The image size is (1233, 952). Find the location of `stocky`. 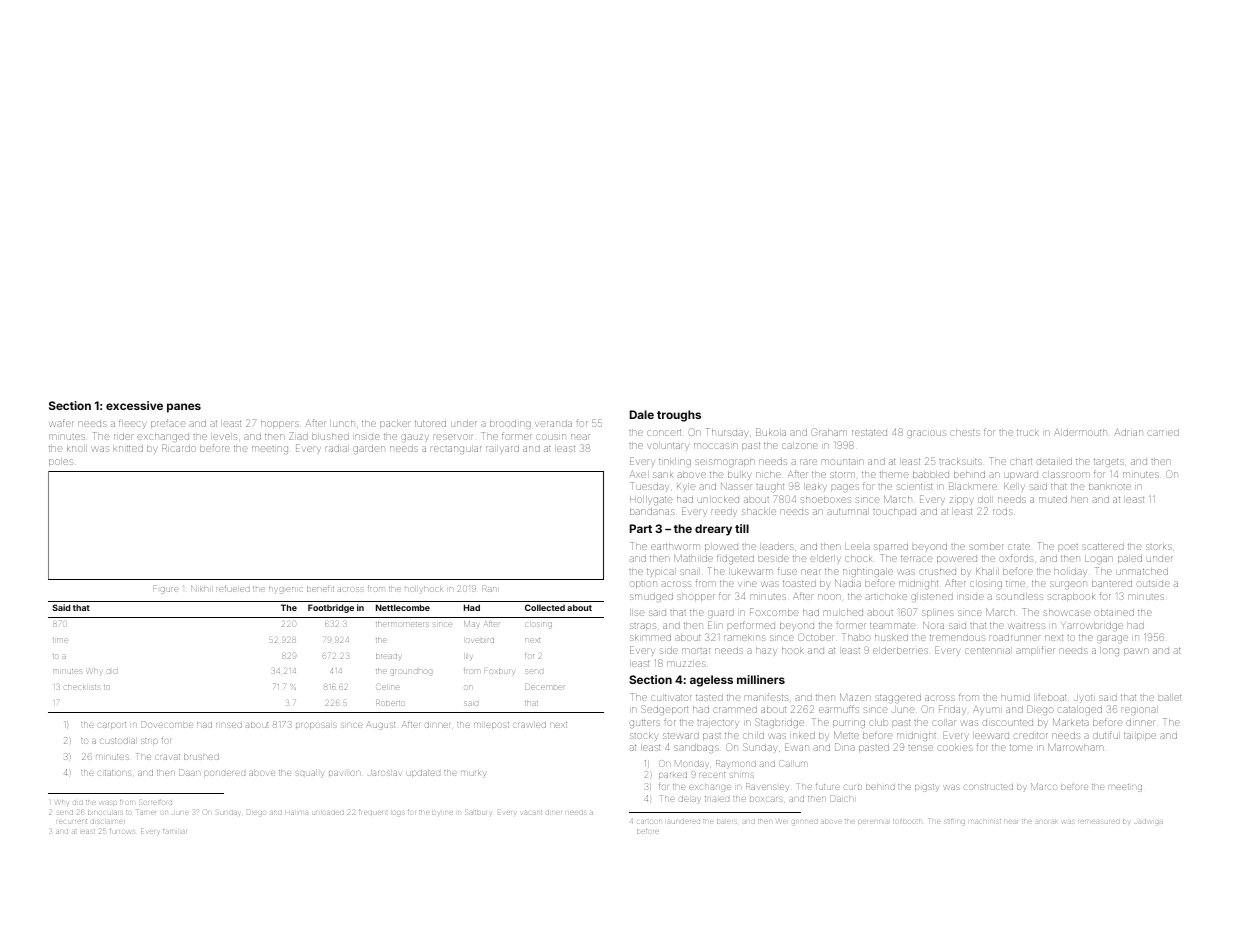

stocky is located at coordinates (643, 737).
